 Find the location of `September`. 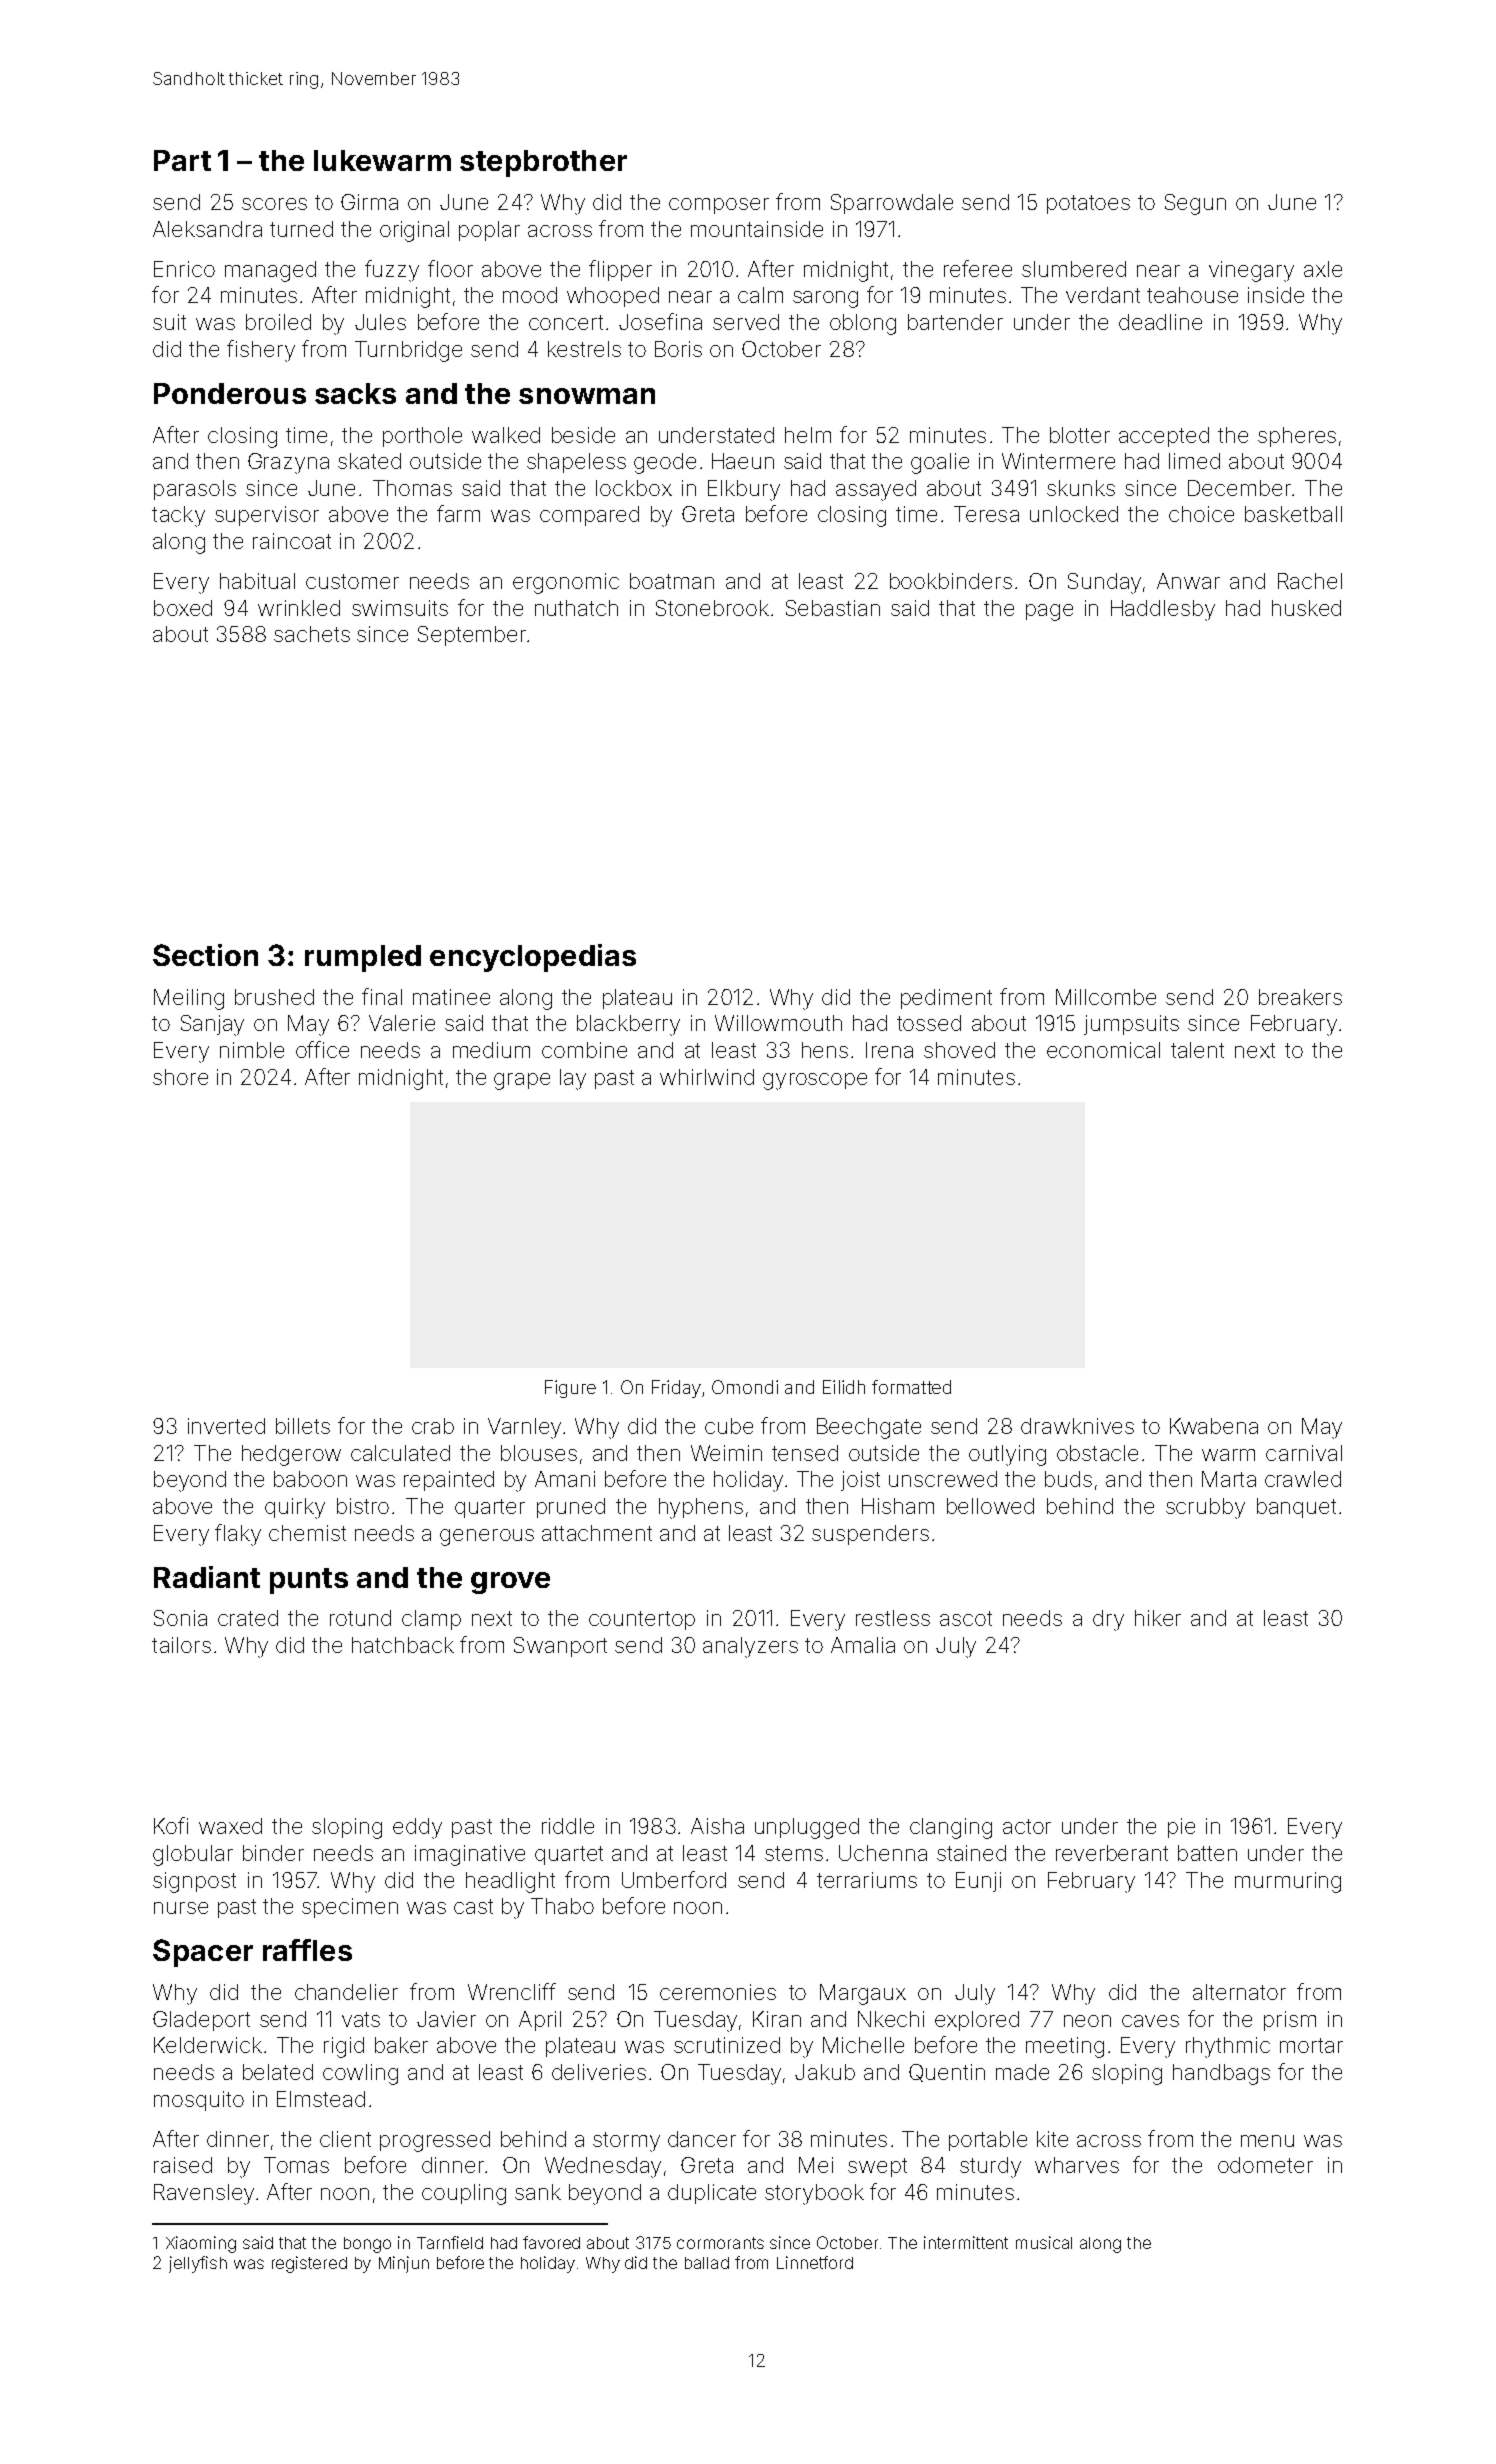

September is located at coordinates (472, 636).
